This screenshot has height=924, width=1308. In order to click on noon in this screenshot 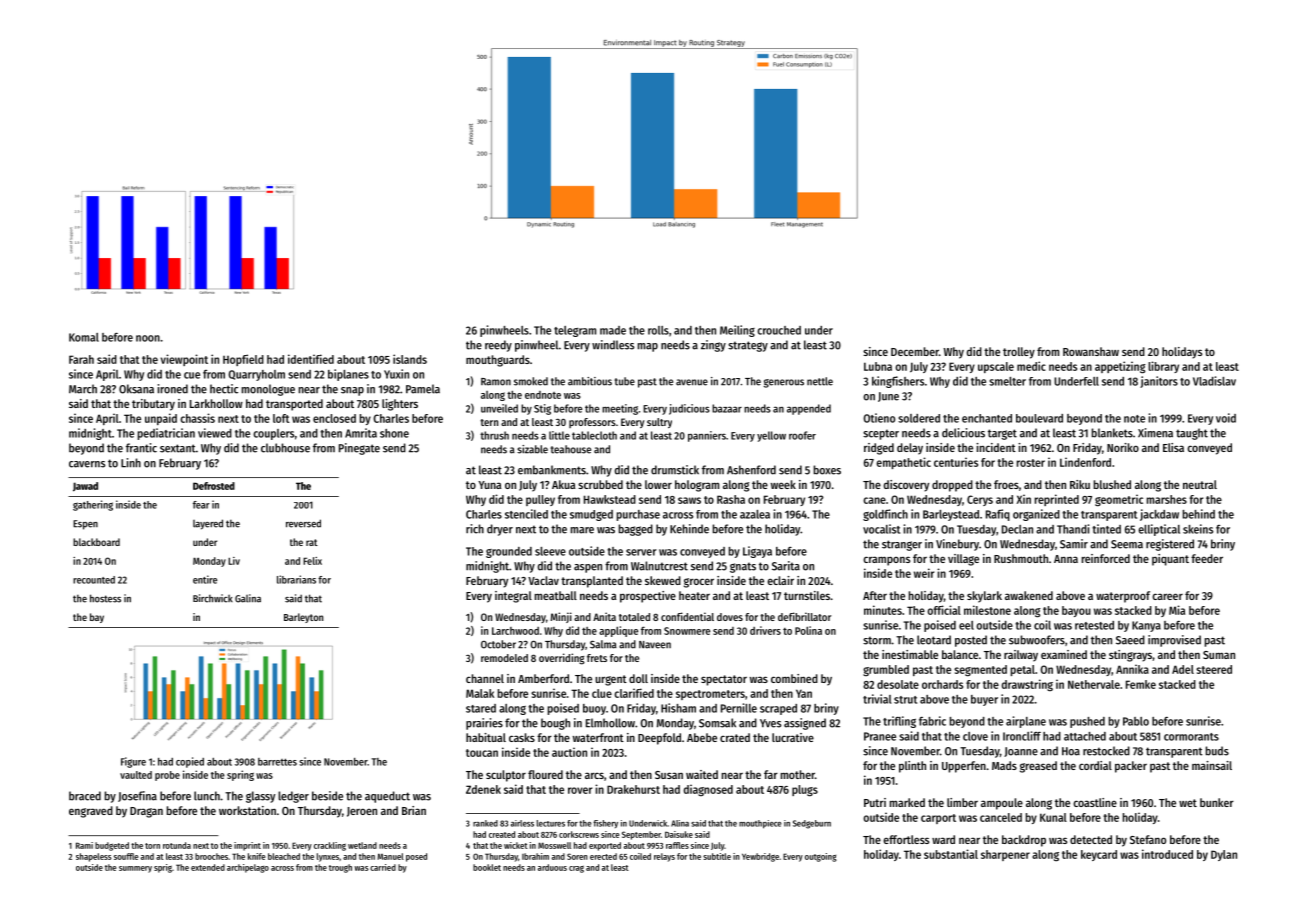, I will do `click(148, 338)`.
